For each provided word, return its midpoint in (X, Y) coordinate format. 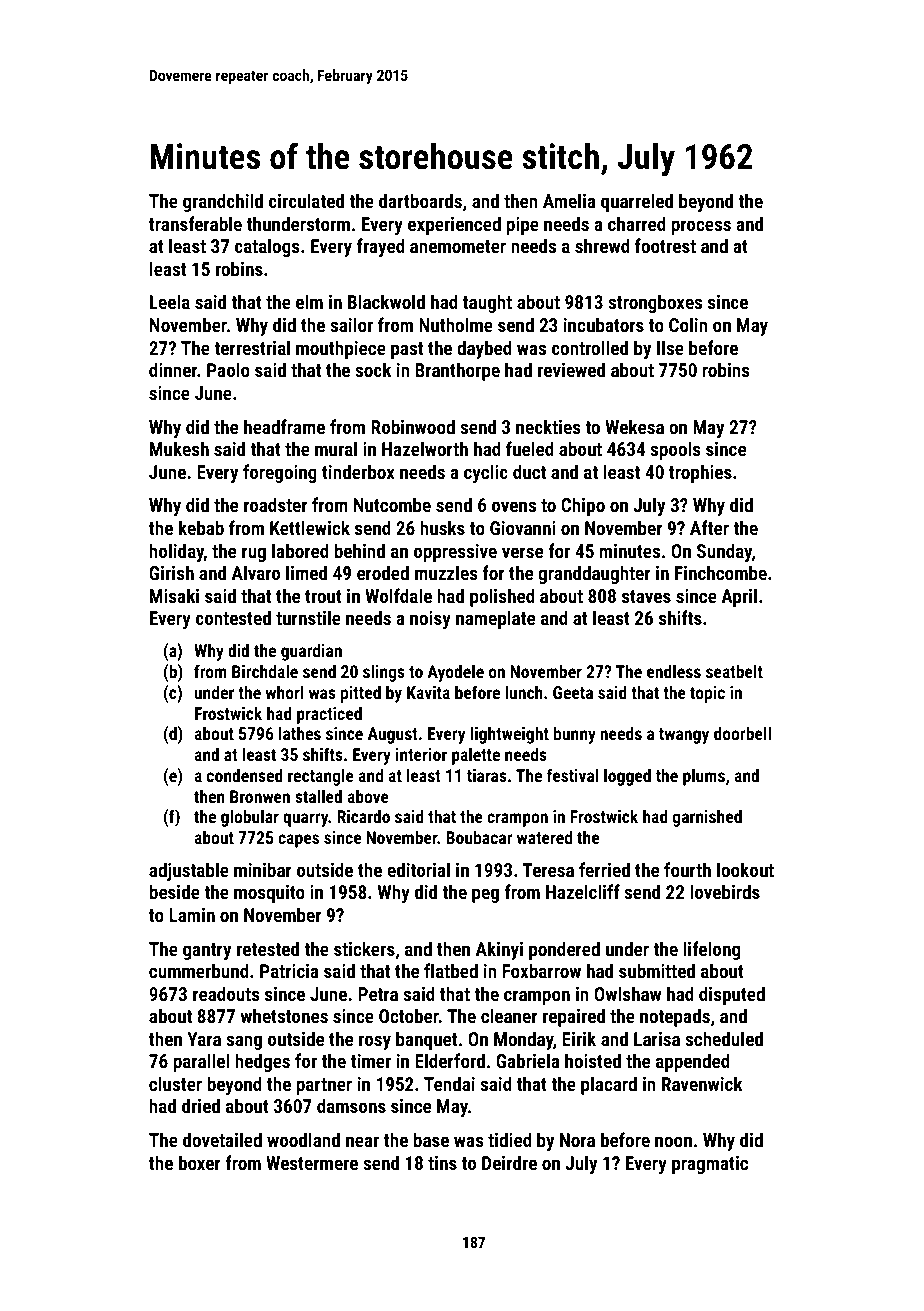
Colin (688, 324)
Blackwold (386, 301)
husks (442, 527)
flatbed (451, 970)
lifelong (711, 950)
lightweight (510, 735)
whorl (284, 692)
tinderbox (358, 471)
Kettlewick (310, 527)
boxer (200, 1162)
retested (268, 948)
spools (675, 450)
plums (704, 777)
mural (336, 448)
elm (309, 301)
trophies (700, 473)
